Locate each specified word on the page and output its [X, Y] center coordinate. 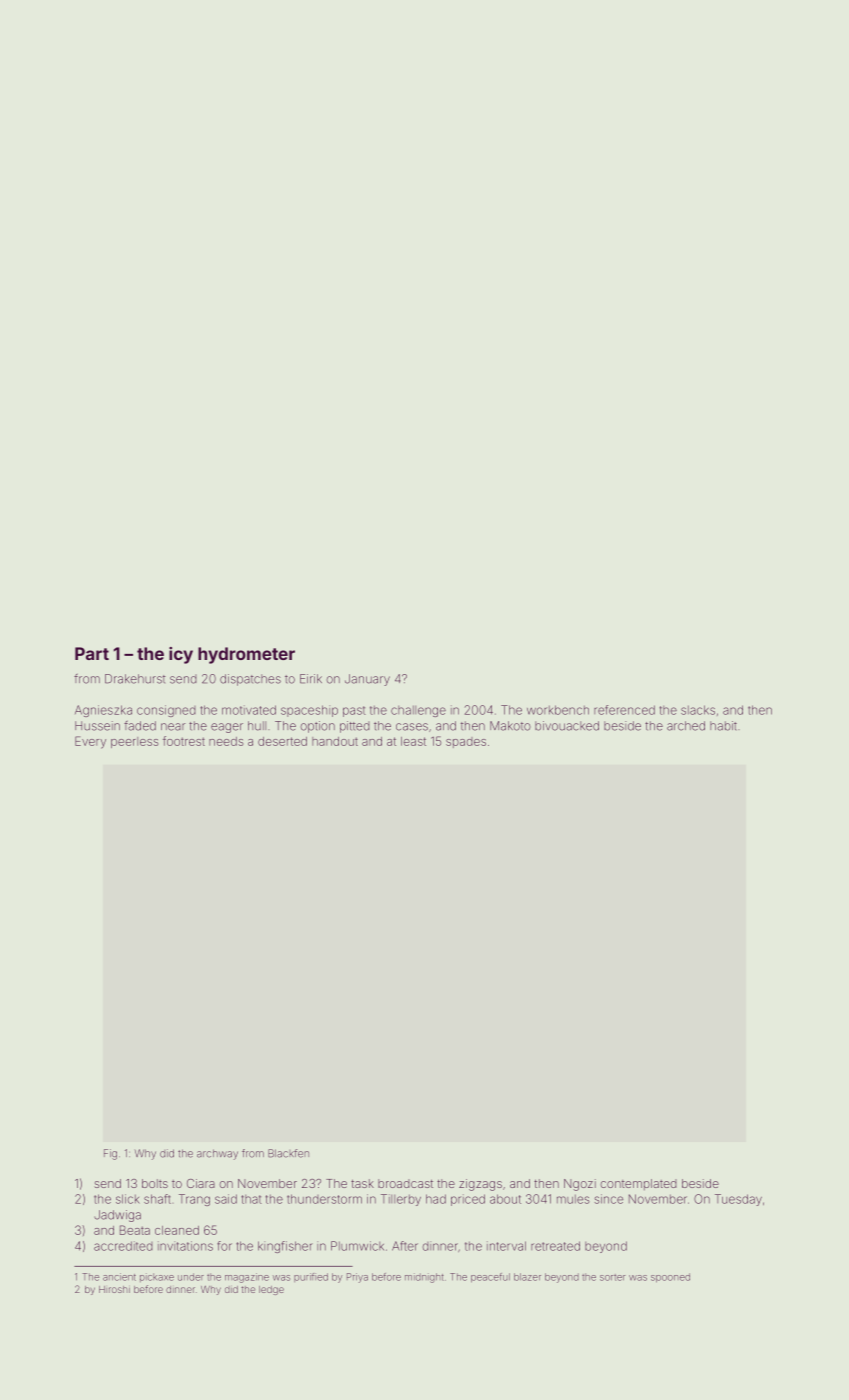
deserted [282, 741]
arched [686, 726]
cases [412, 727]
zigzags [480, 1185]
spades [466, 742]
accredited [123, 1246]
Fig [110, 1154]
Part [92, 653]
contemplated [638, 1184]
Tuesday [738, 1200]
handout [335, 741]
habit [723, 726]
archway [217, 1154]
